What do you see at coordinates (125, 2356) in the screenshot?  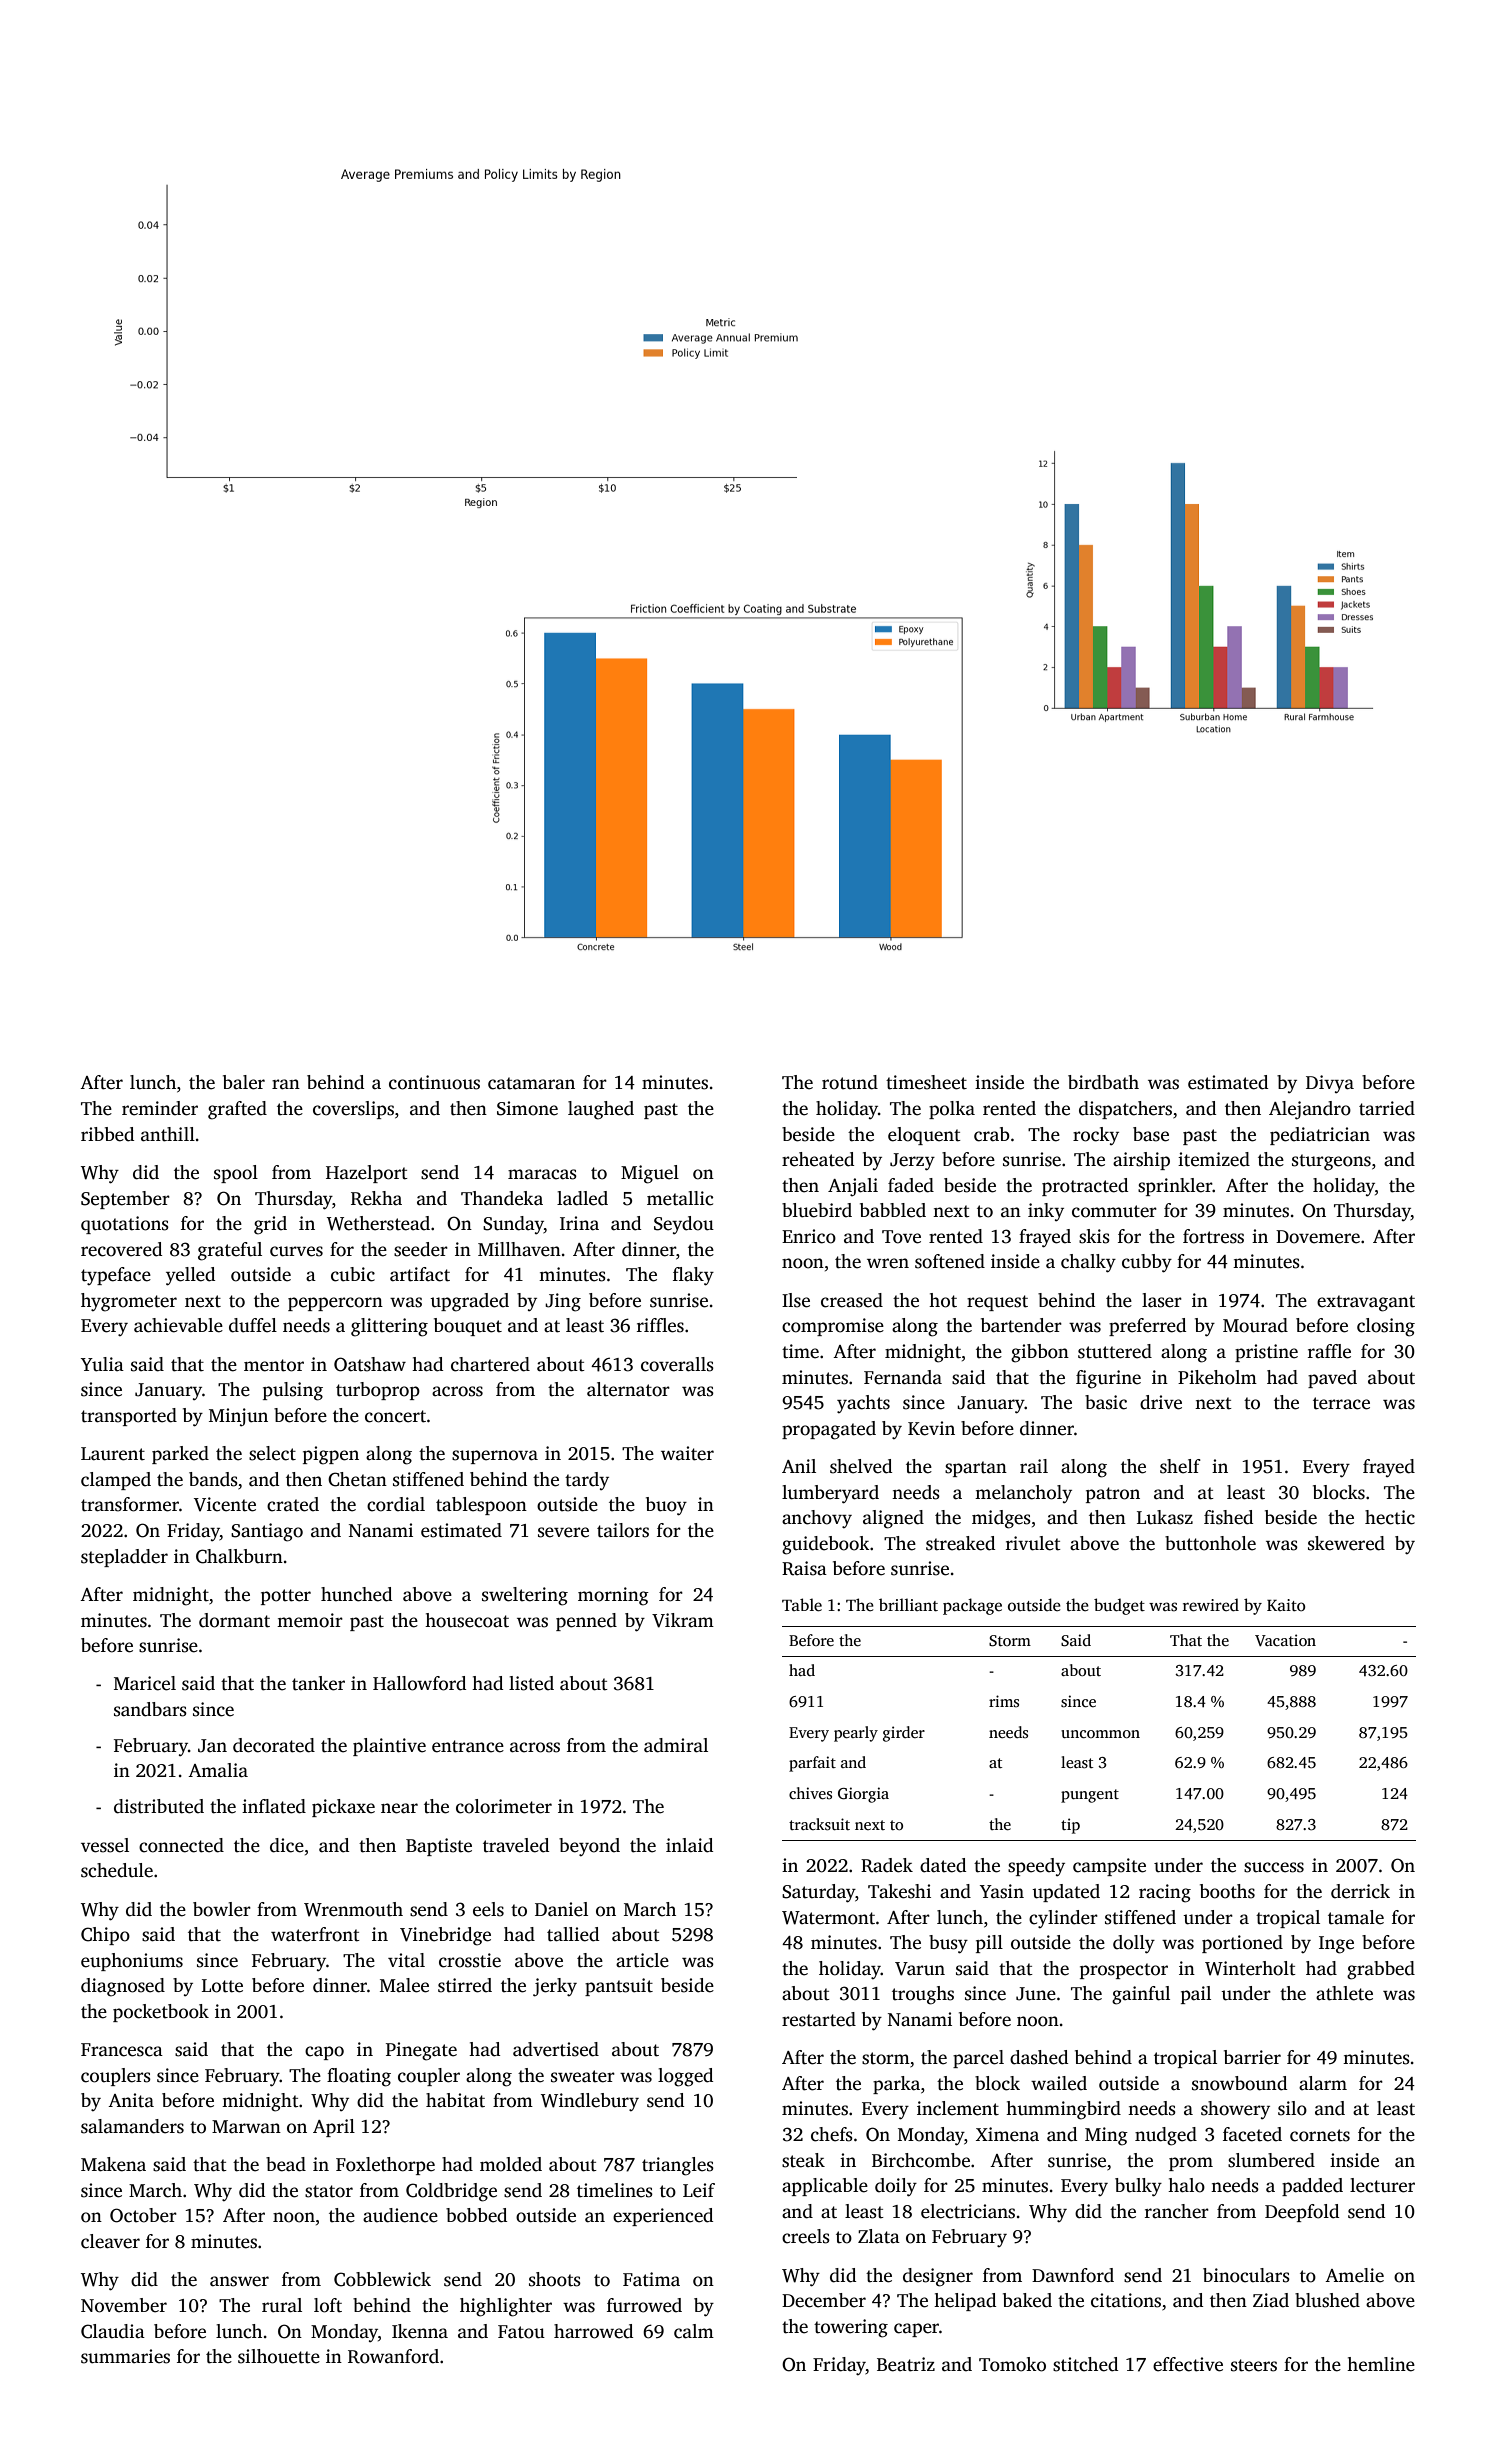 I see `summaries` at bounding box center [125, 2356].
